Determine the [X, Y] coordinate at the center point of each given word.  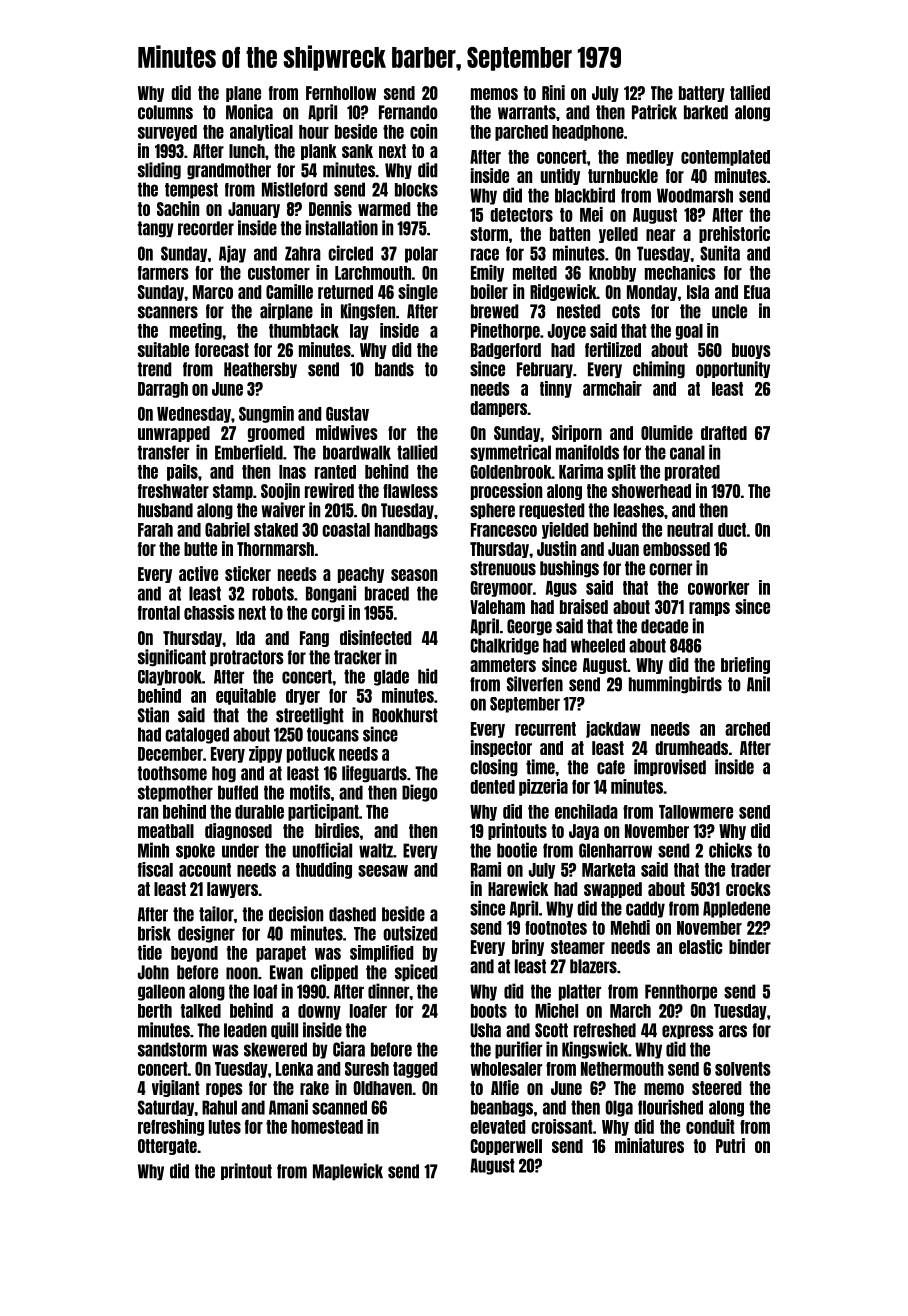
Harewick [518, 888]
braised [584, 606]
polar [421, 254]
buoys [751, 351]
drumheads [691, 748]
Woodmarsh [695, 195]
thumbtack [304, 331]
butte [200, 549]
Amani [288, 1107]
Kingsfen [368, 312]
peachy [361, 575]
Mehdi [630, 927]
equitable [246, 696]
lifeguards [374, 774]
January [254, 210]
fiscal [155, 869]
